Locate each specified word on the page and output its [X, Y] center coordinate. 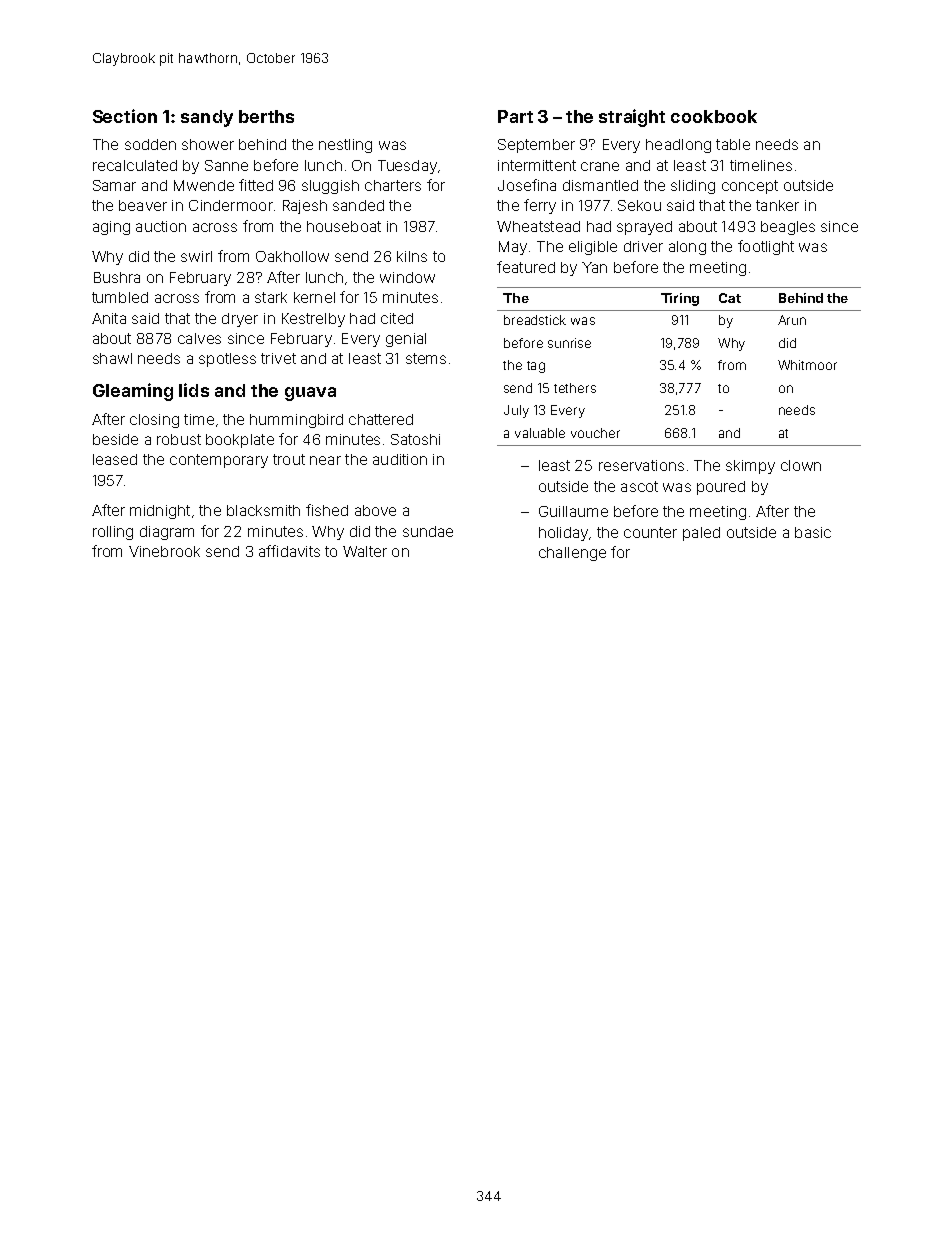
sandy [207, 118]
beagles [788, 228]
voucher [595, 433]
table [733, 144]
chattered [381, 419]
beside [115, 439]
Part [515, 116]
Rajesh [305, 207]
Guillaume [573, 511]
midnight [160, 512]
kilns [412, 256]
